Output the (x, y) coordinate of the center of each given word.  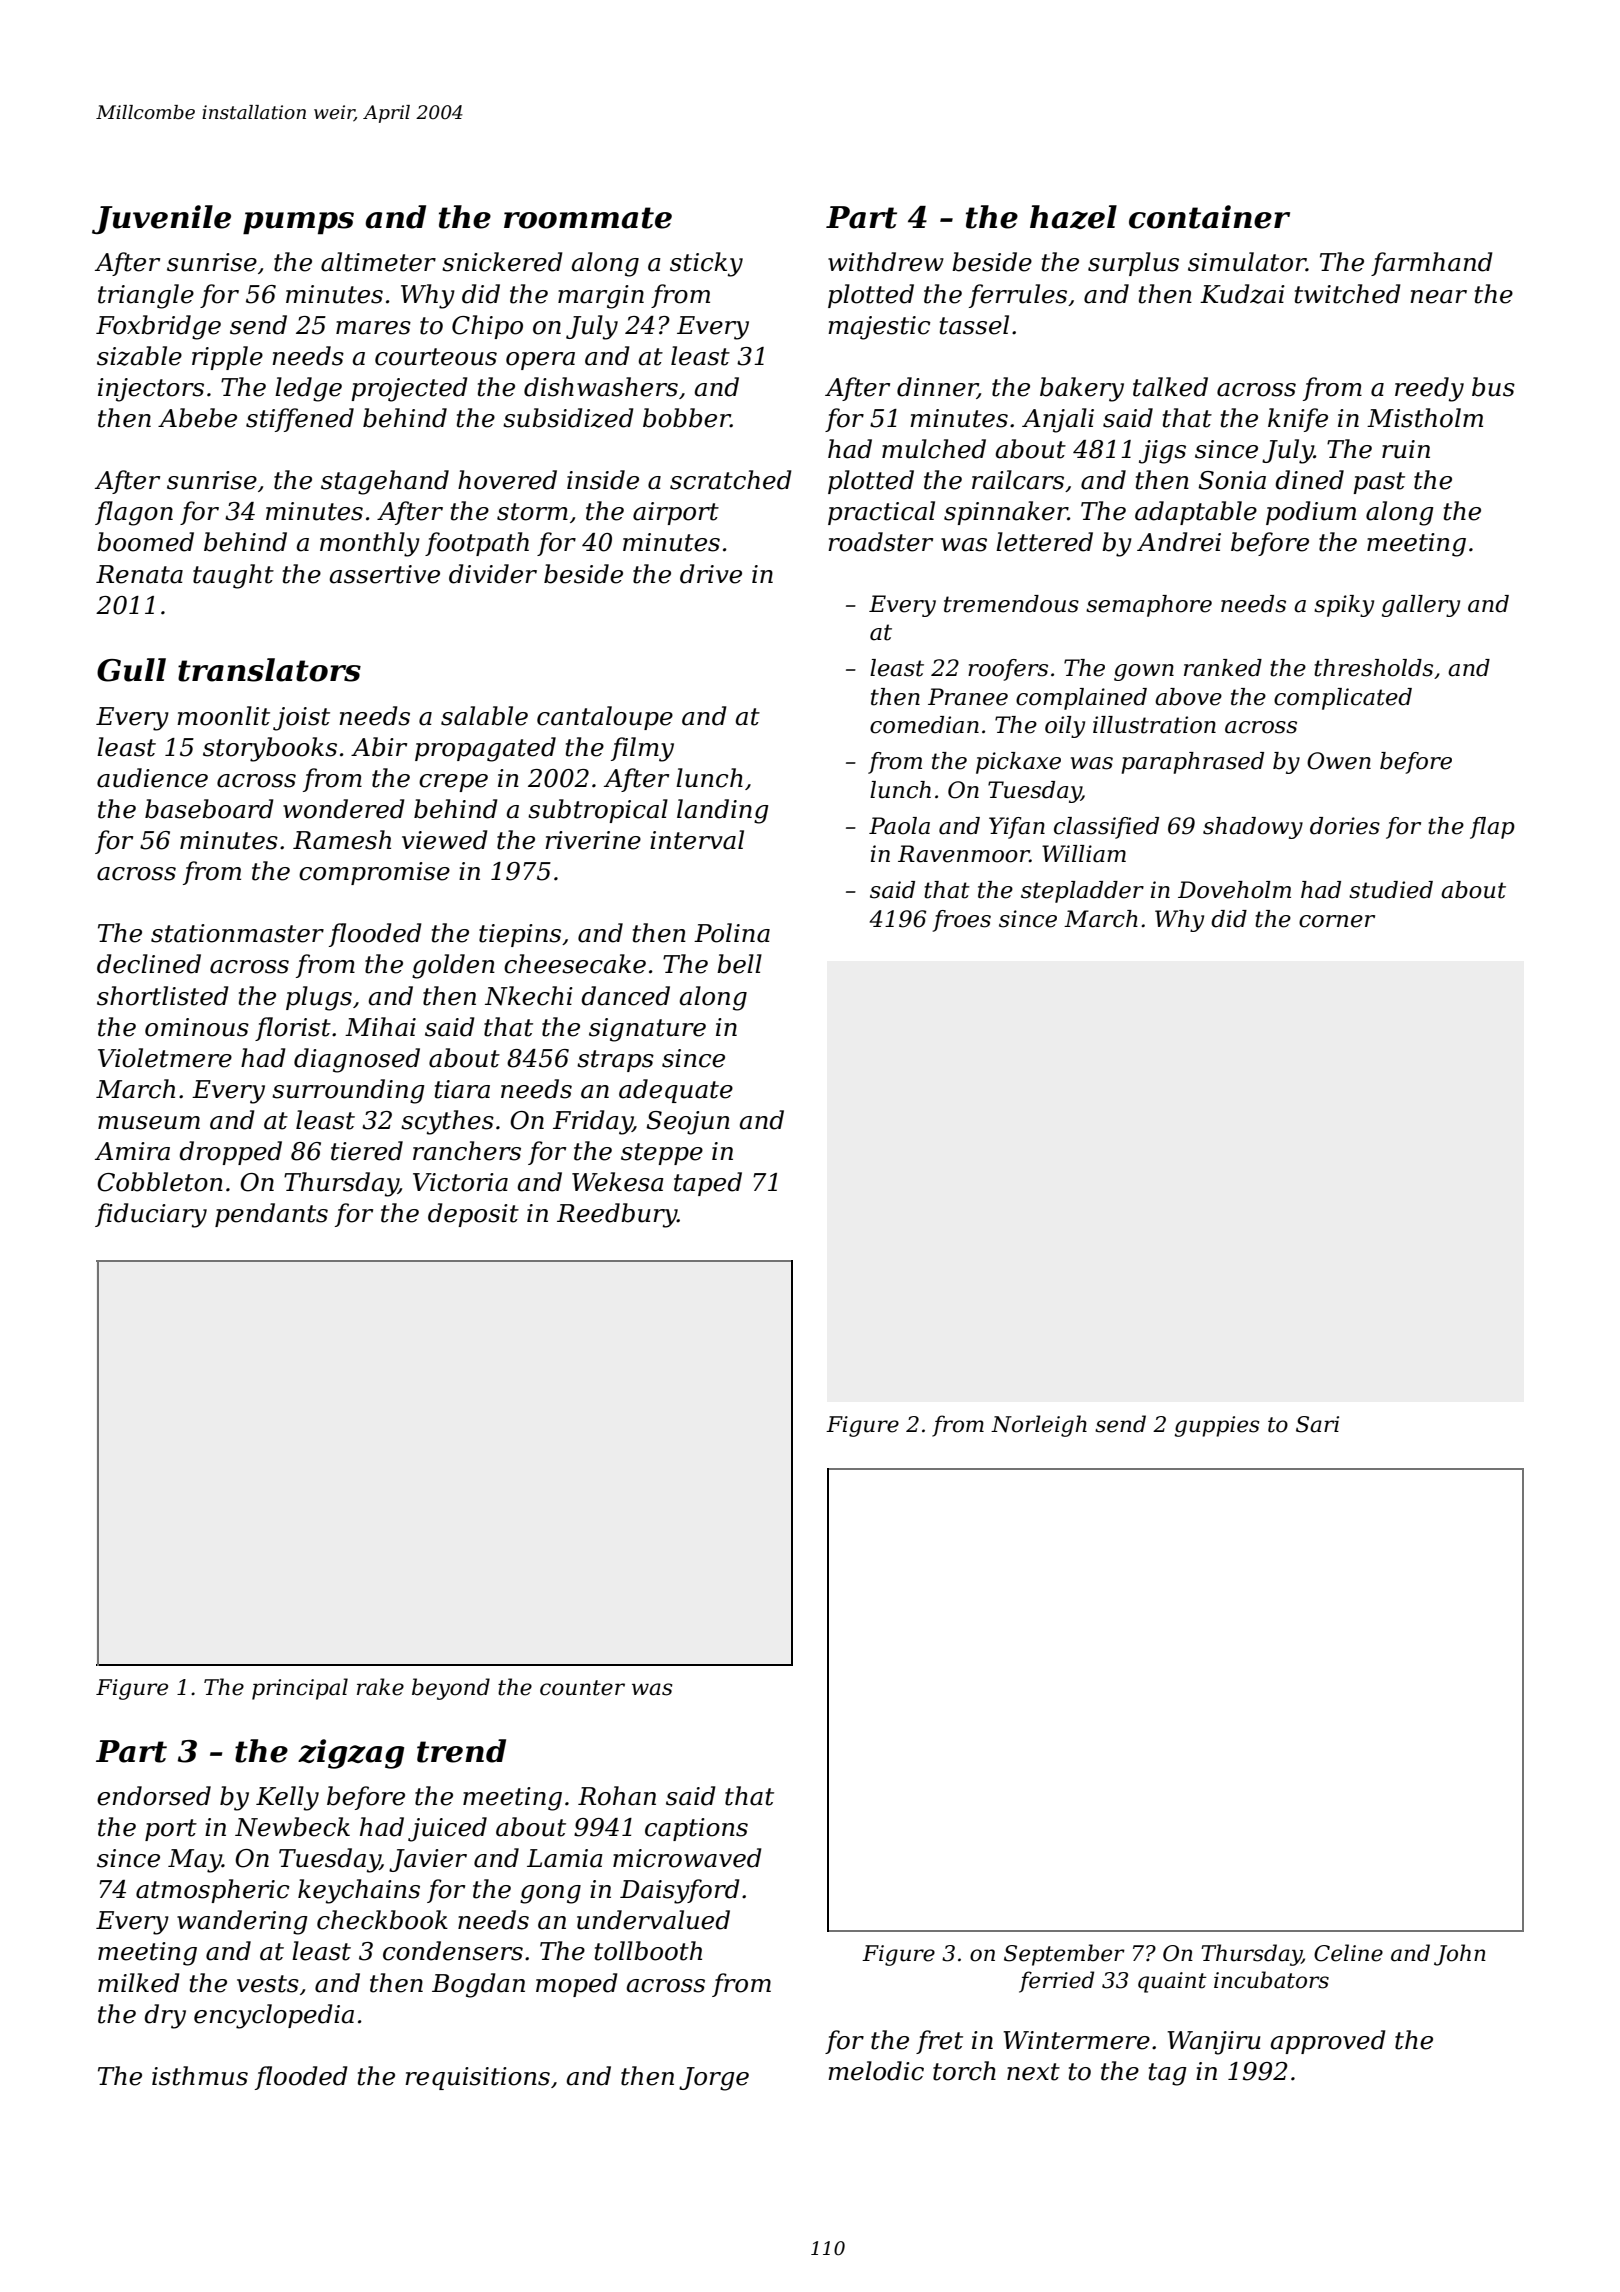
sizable (139, 356)
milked (139, 1983)
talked (1170, 387)
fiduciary (151, 1215)
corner (1337, 921)
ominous (197, 1027)
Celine (1348, 1953)
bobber (686, 418)
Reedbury (617, 1215)
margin (601, 297)
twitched (1348, 294)
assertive (384, 574)
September (1064, 1955)
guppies (1216, 1426)
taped (708, 1184)
